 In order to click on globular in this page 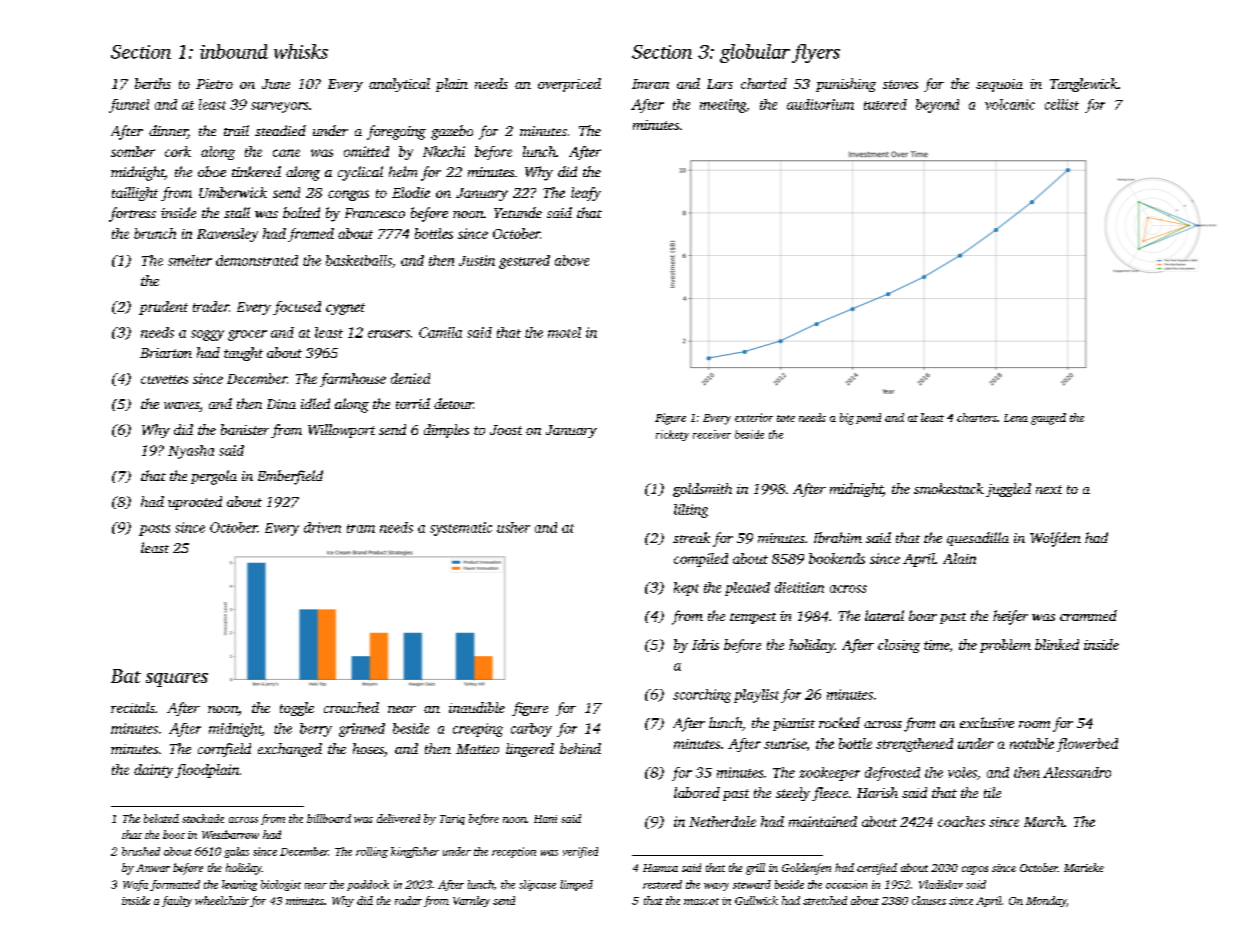, I will do `click(755, 53)`.
